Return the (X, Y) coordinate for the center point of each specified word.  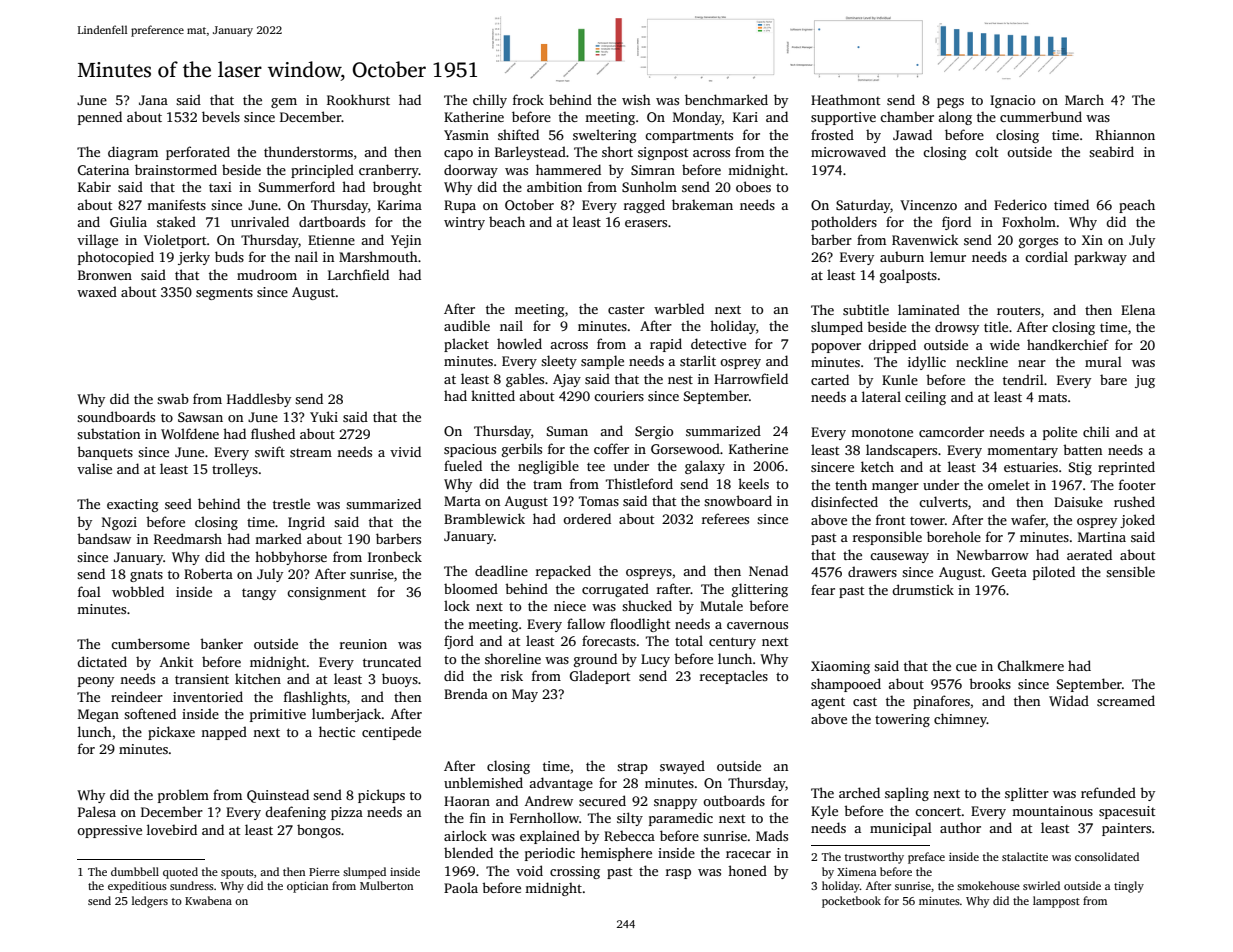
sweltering (605, 136)
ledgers (150, 902)
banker (221, 643)
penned (100, 118)
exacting (133, 505)
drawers (872, 571)
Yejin (406, 241)
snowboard (738, 500)
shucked (647, 605)
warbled (679, 308)
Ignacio (1012, 101)
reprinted (1126, 468)
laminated (929, 309)
